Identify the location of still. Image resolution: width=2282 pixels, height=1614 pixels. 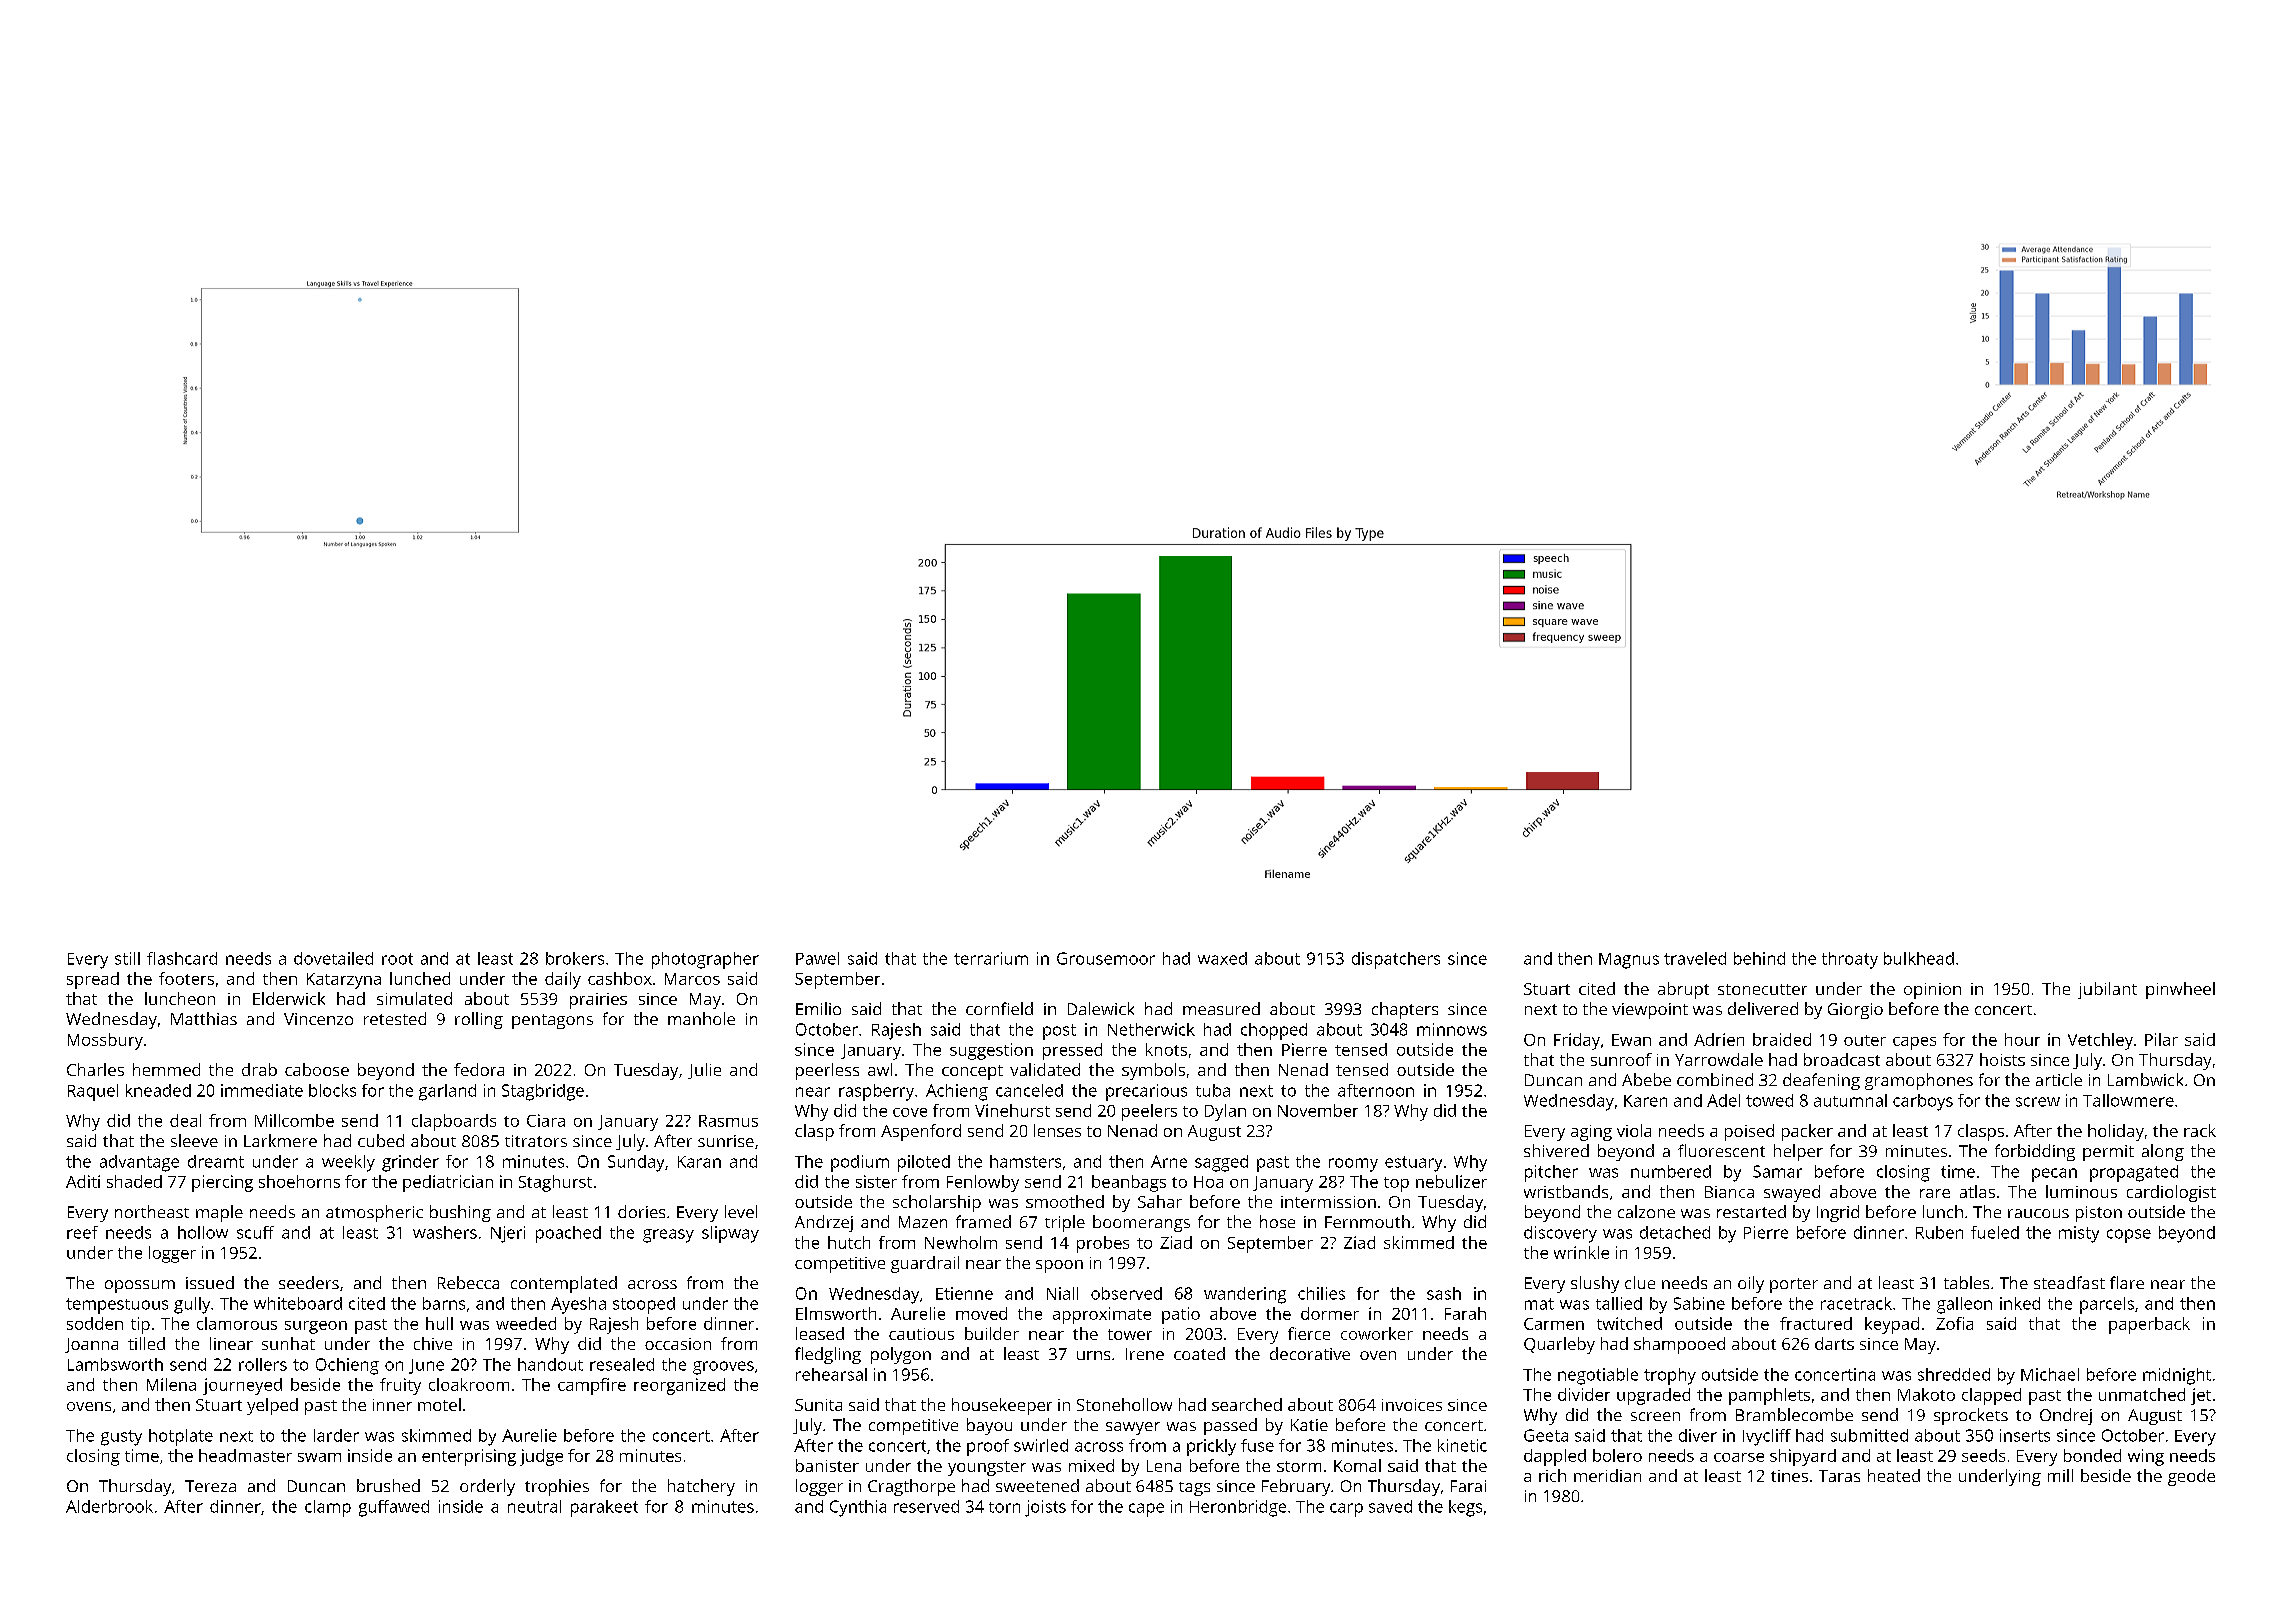
(127, 958).
